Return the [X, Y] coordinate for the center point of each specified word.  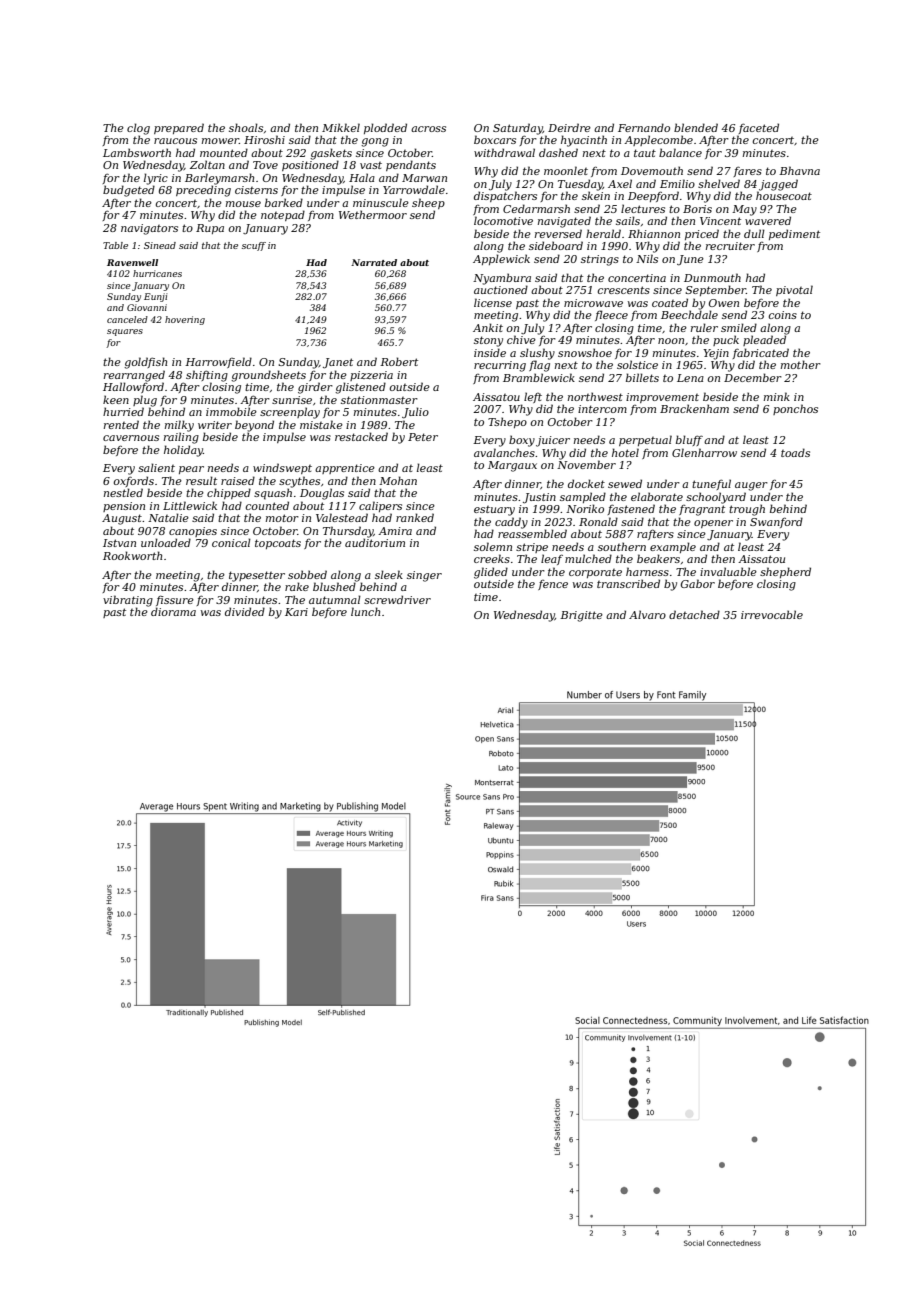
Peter [423, 437]
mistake [321, 424]
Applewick [501, 259]
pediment [794, 234]
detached [694, 614]
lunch [365, 611]
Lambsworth [137, 152]
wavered [768, 220]
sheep [428, 203]
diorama [173, 611]
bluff [689, 440]
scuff [254, 246]
